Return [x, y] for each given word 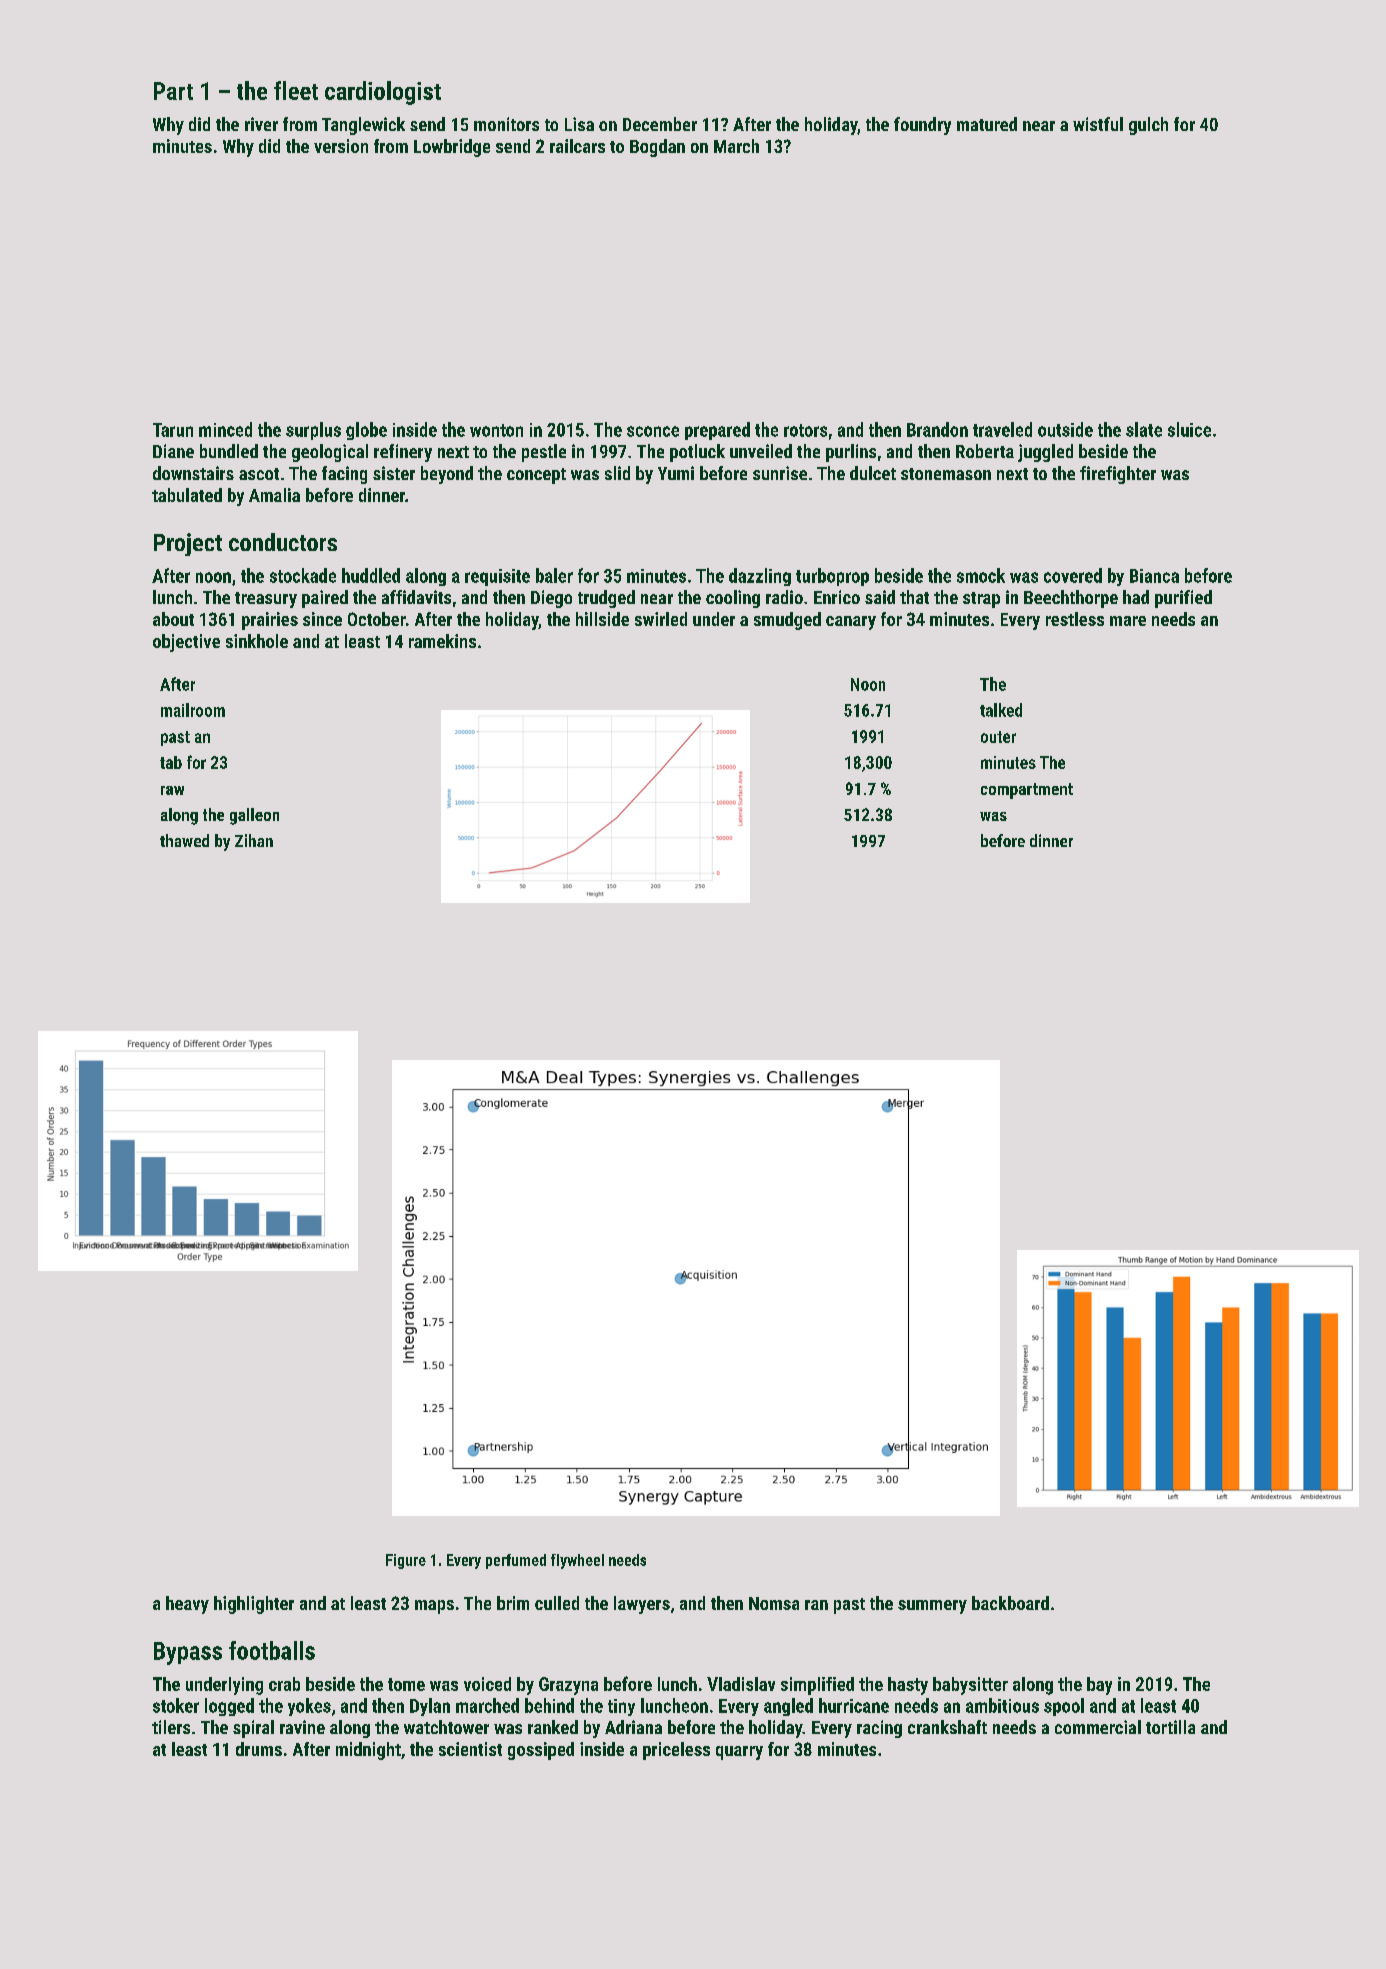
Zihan [254, 840]
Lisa [579, 124]
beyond [447, 475]
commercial [1098, 1727]
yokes [309, 1707]
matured [987, 124]
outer [998, 737]
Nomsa [774, 1603]
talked [1001, 710]
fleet [296, 90]
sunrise [780, 473]
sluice [1189, 429]
